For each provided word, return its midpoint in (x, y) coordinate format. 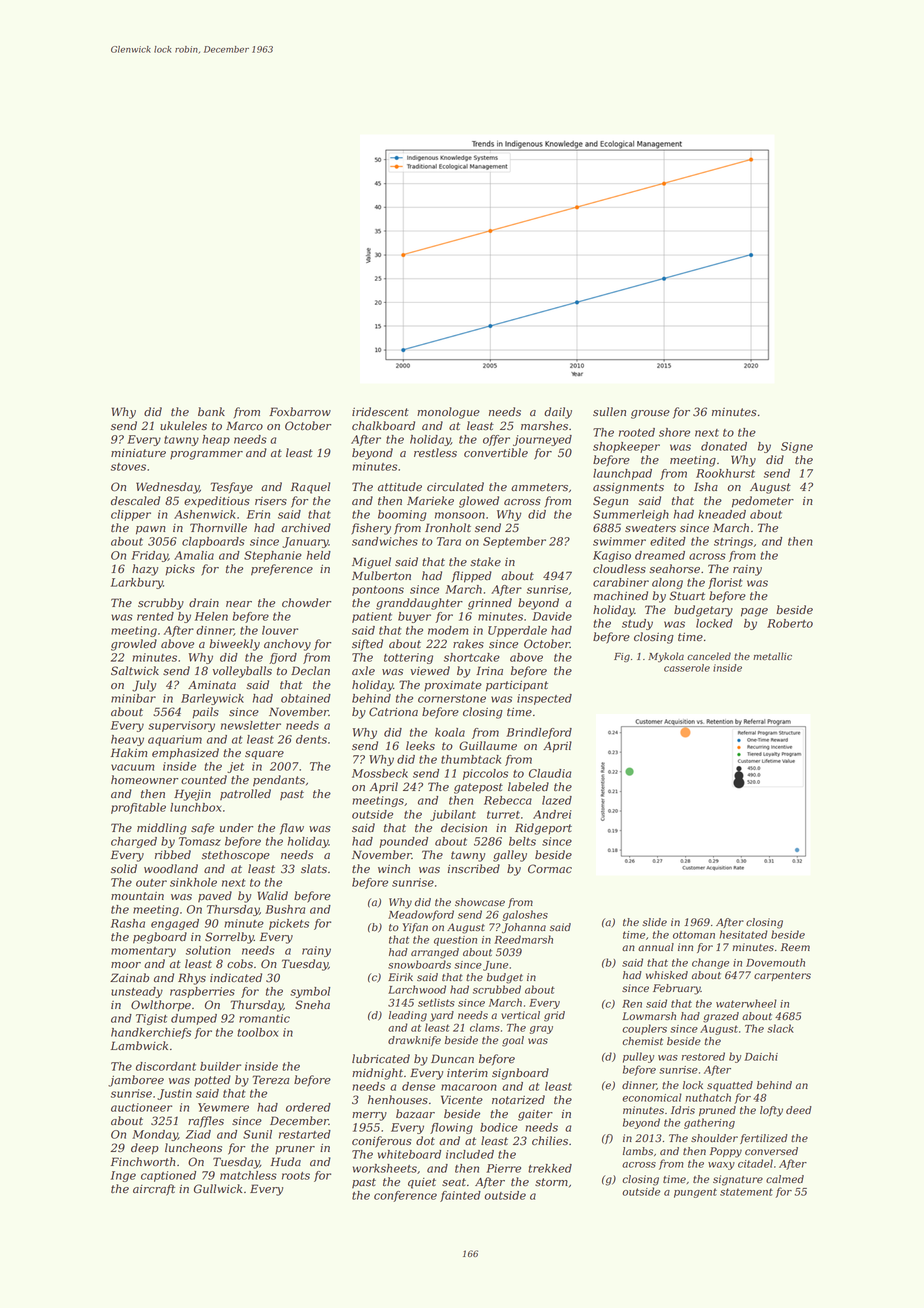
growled (134, 645)
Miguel (371, 563)
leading (408, 1016)
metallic (772, 656)
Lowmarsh (649, 1016)
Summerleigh (631, 515)
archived (306, 528)
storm (551, 1182)
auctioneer (141, 1107)
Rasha (128, 923)
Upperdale (517, 631)
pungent (695, 1193)
